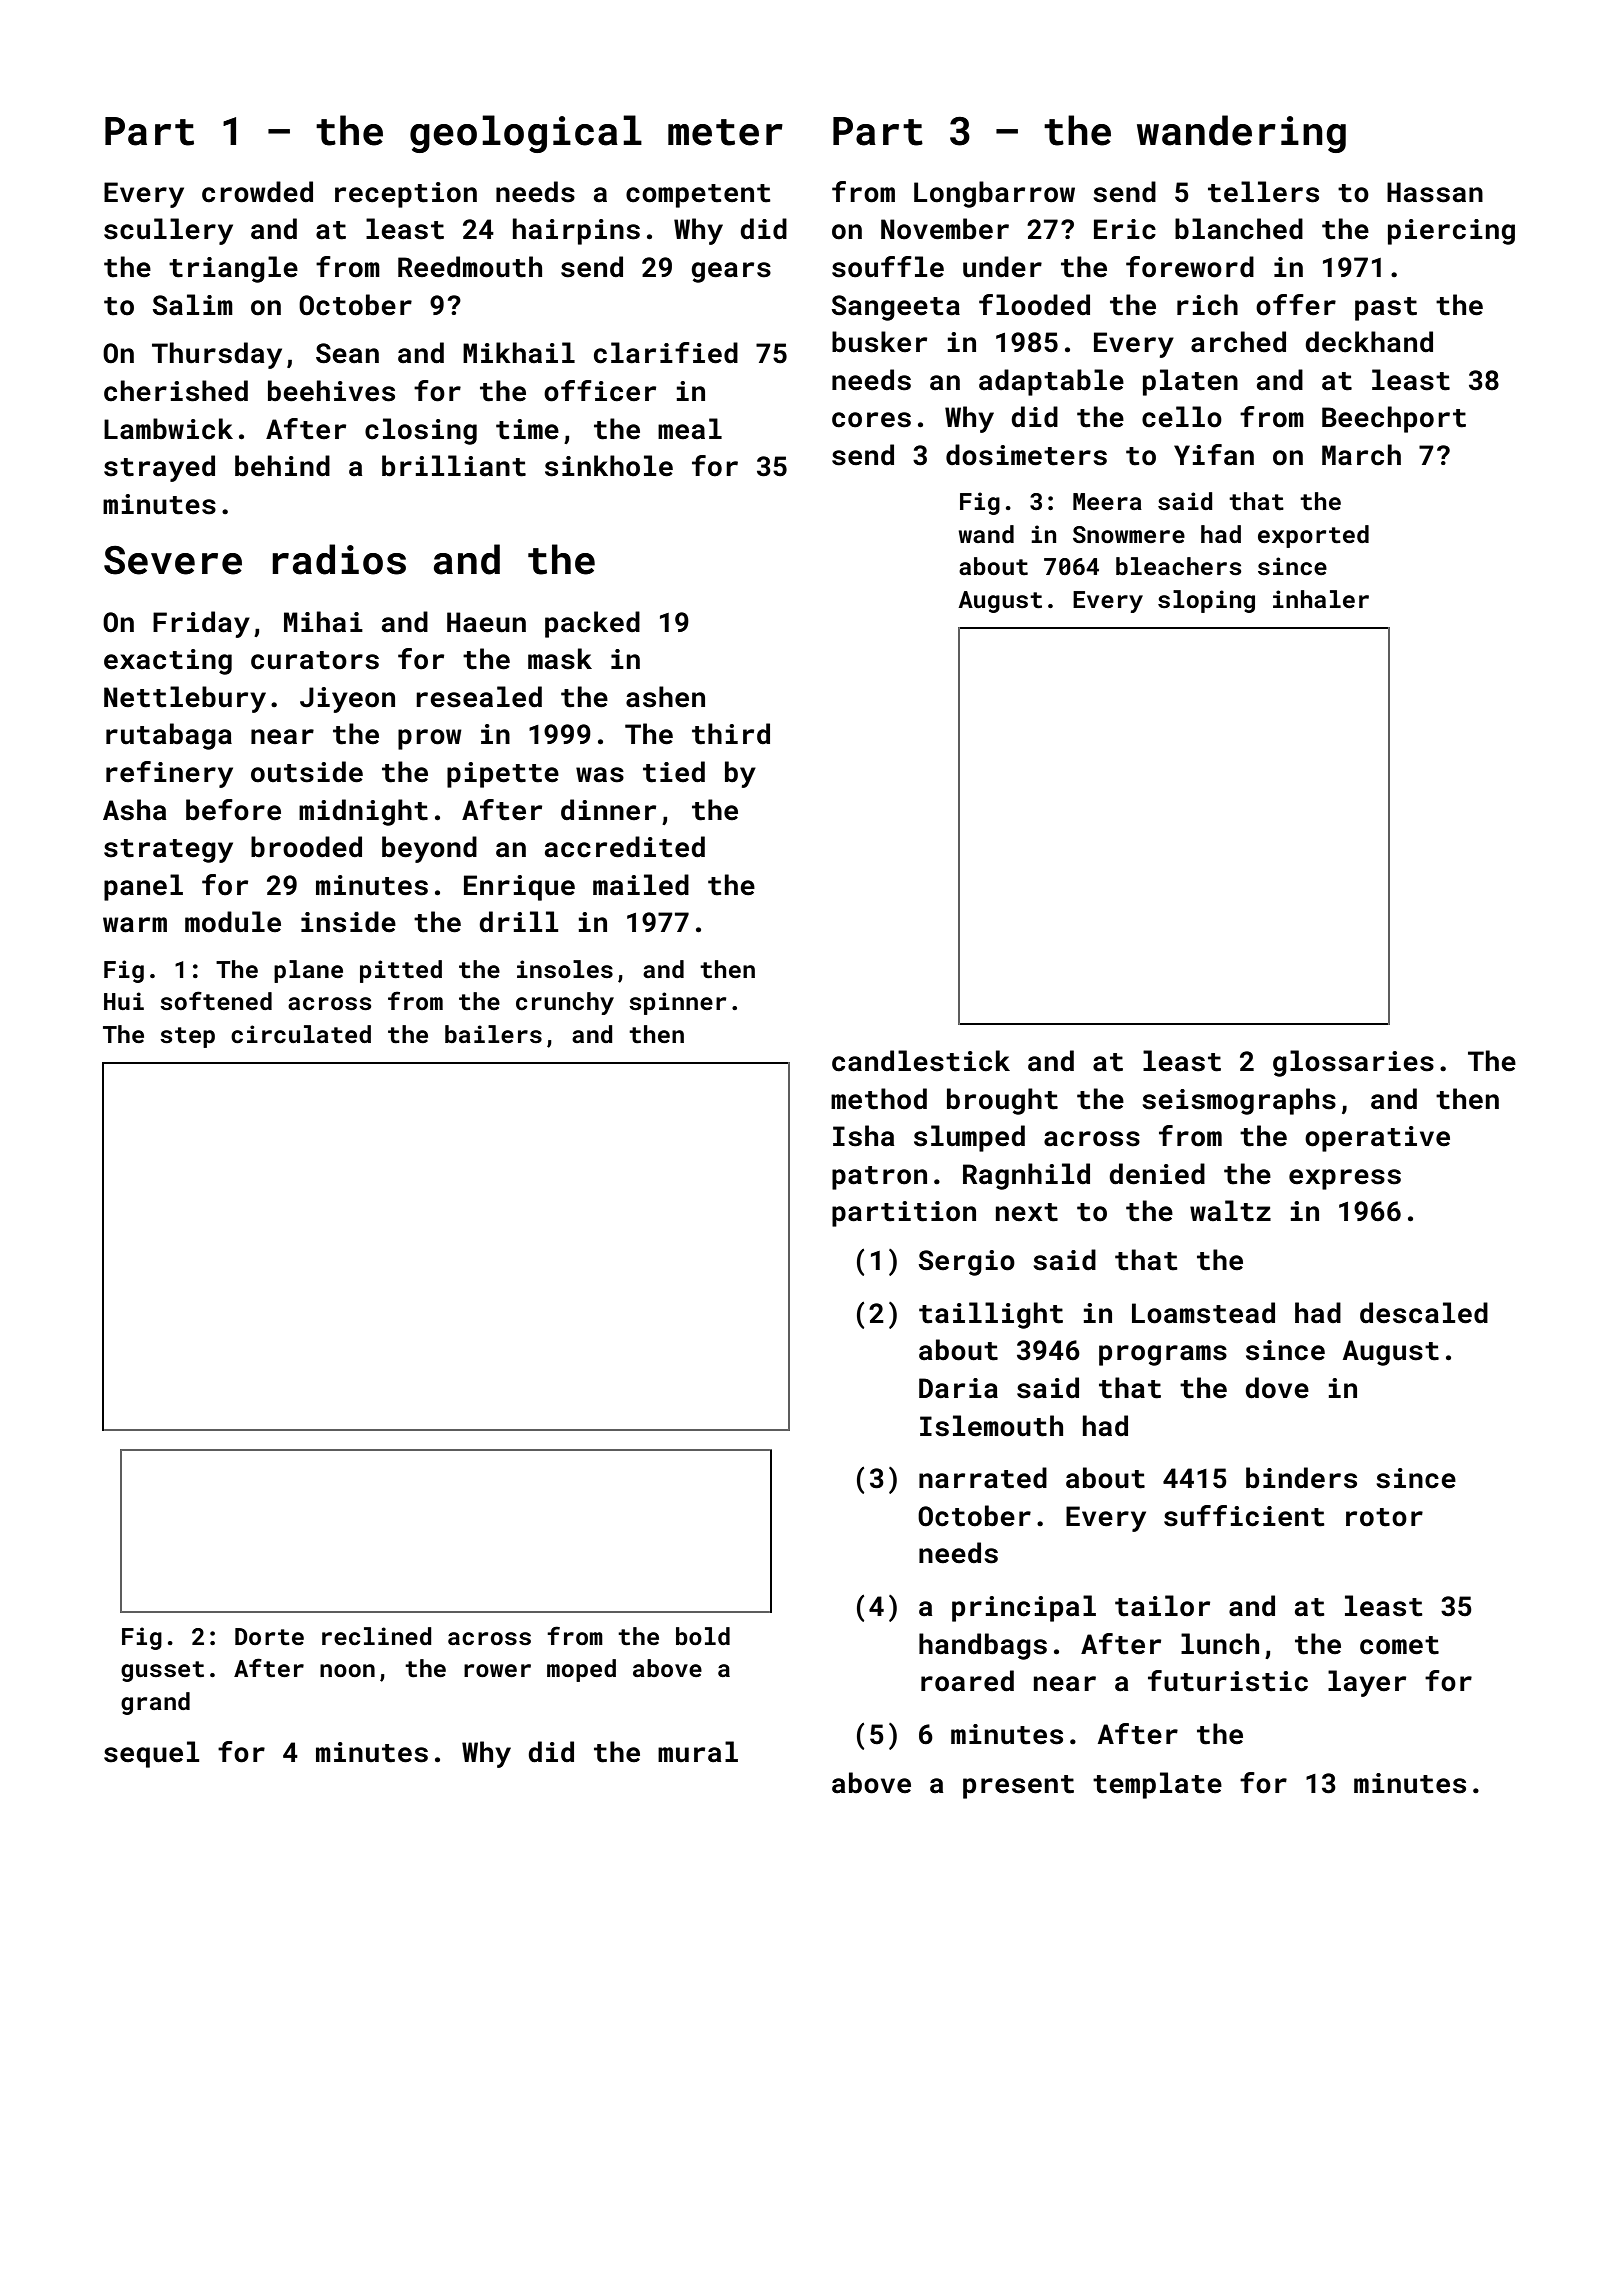 This document has width=1620, height=2292. What do you see at coordinates (1321, 599) in the document?
I see `inhaler` at bounding box center [1321, 599].
